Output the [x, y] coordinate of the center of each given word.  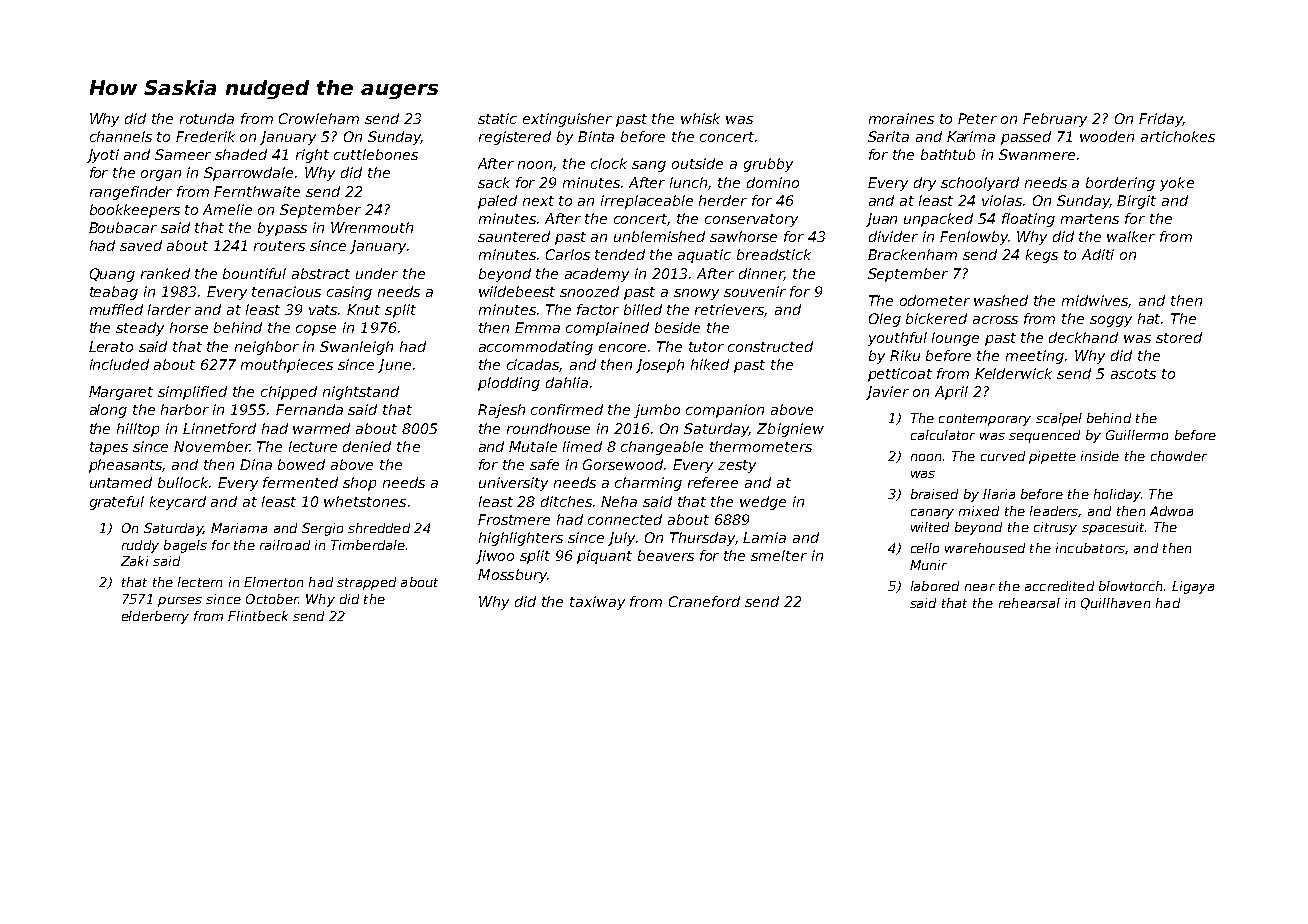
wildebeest [517, 291]
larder [169, 309]
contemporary [985, 420]
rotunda [207, 118]
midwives [1095, 301]
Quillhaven [1115, 604]
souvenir [755, 291]
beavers [666, 555]
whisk [700, 118]
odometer [935, 300]
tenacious [286, 291]
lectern [200, 582]
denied [367, 446]
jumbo [657, 411]
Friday [1161, 120]
